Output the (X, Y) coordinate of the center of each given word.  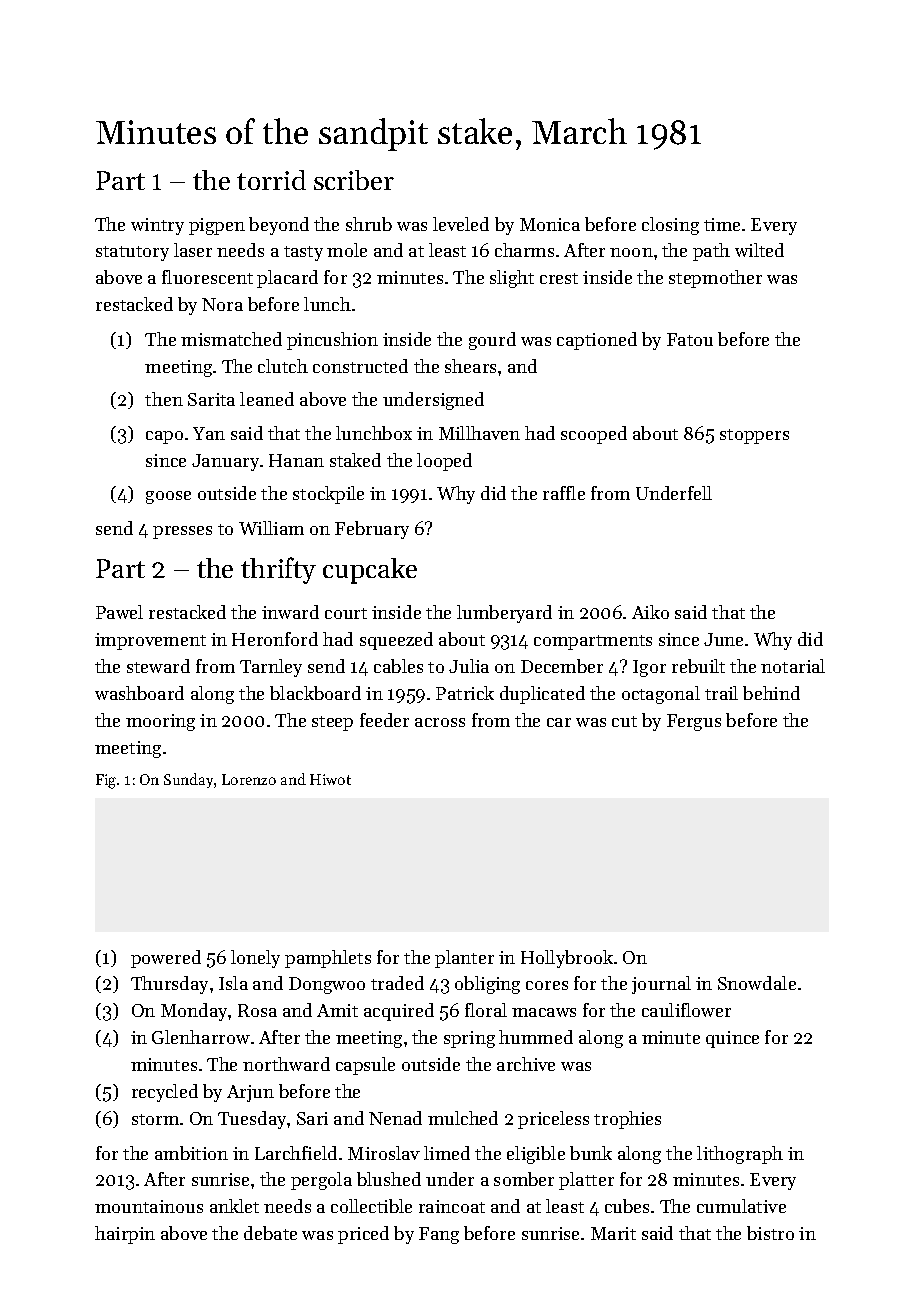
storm (155, 1119)
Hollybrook (567, 959)
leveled (461, 224)
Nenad (395, 1118)
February (372, 530)
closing (670, 226)
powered (166, 959)
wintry (157, 226)
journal (661, 985)
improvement (150, 641)
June (723, 639)
